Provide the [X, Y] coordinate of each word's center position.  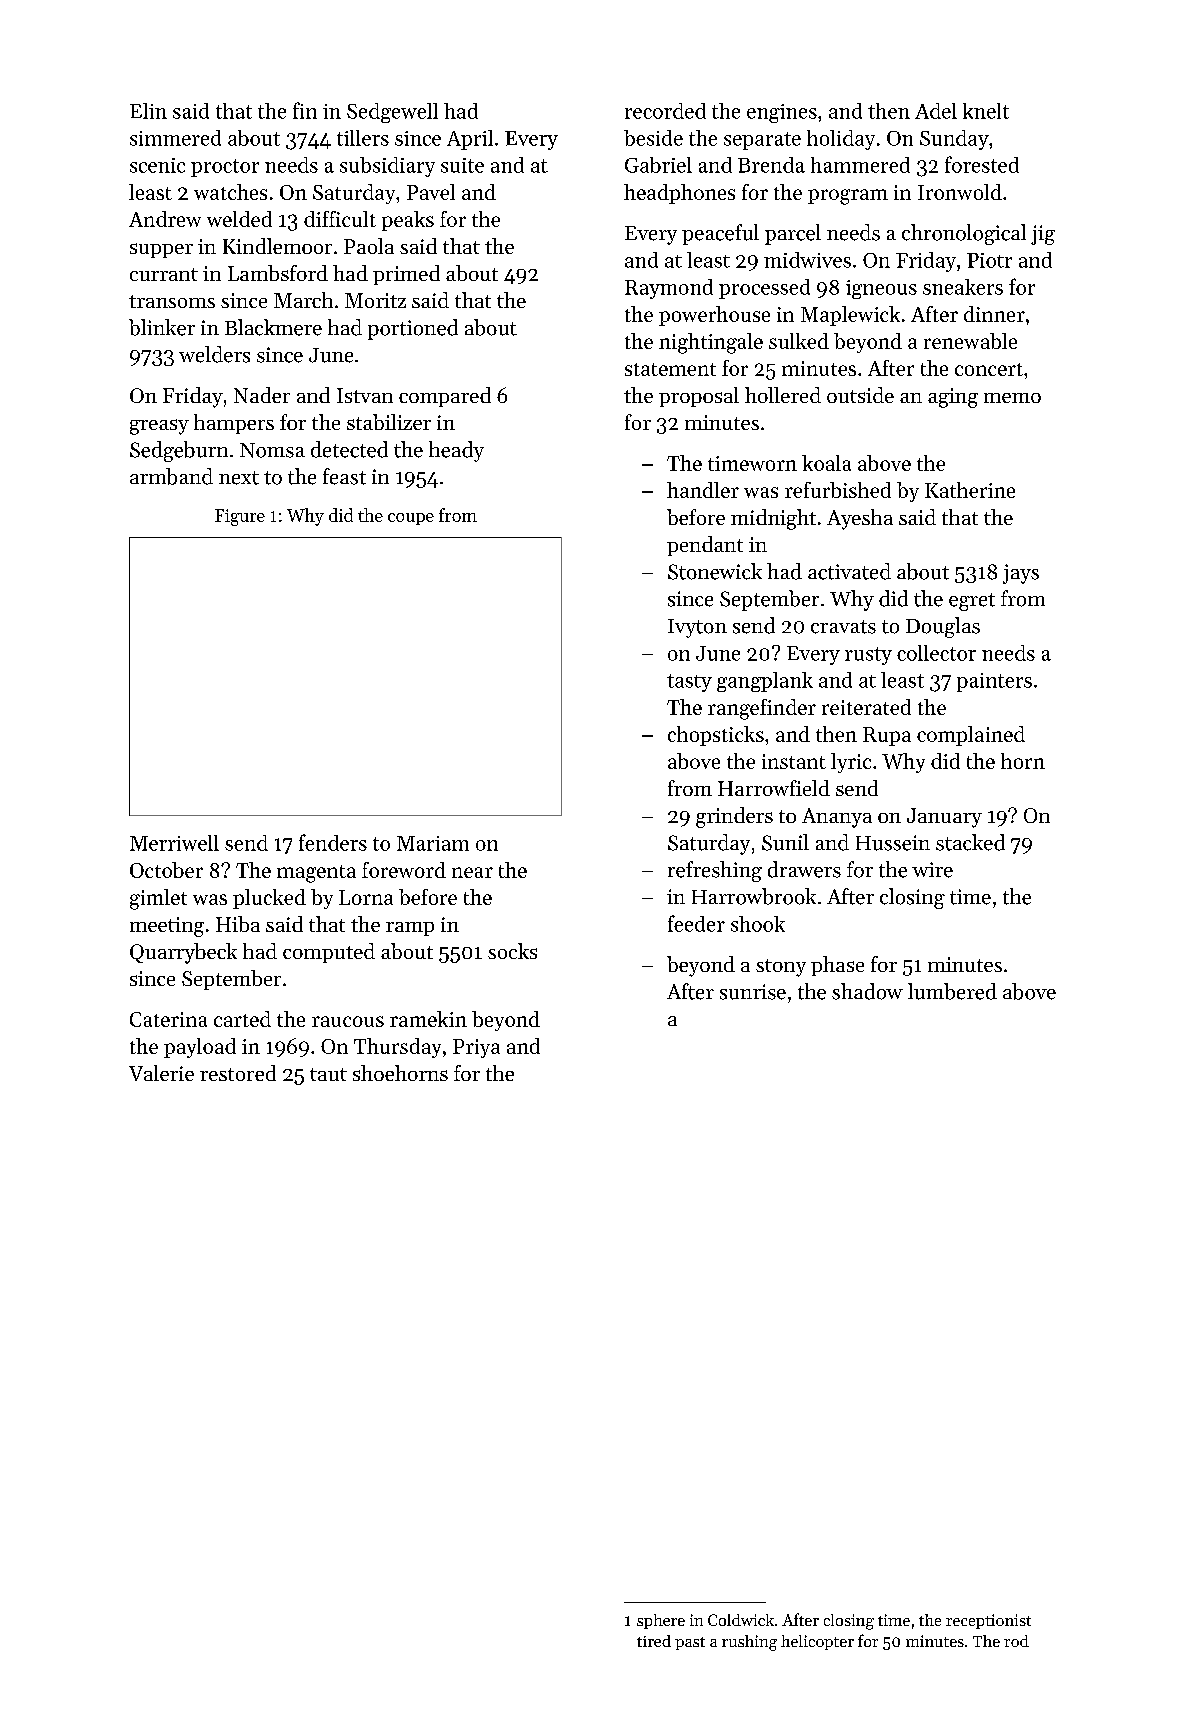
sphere [661, 1621]
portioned [413, 329]
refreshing [715, 871]
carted [242, 1019]
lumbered [952, 991]
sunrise [753, 992]
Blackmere [273, 327]
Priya [476, 1048]
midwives [807, 260]
